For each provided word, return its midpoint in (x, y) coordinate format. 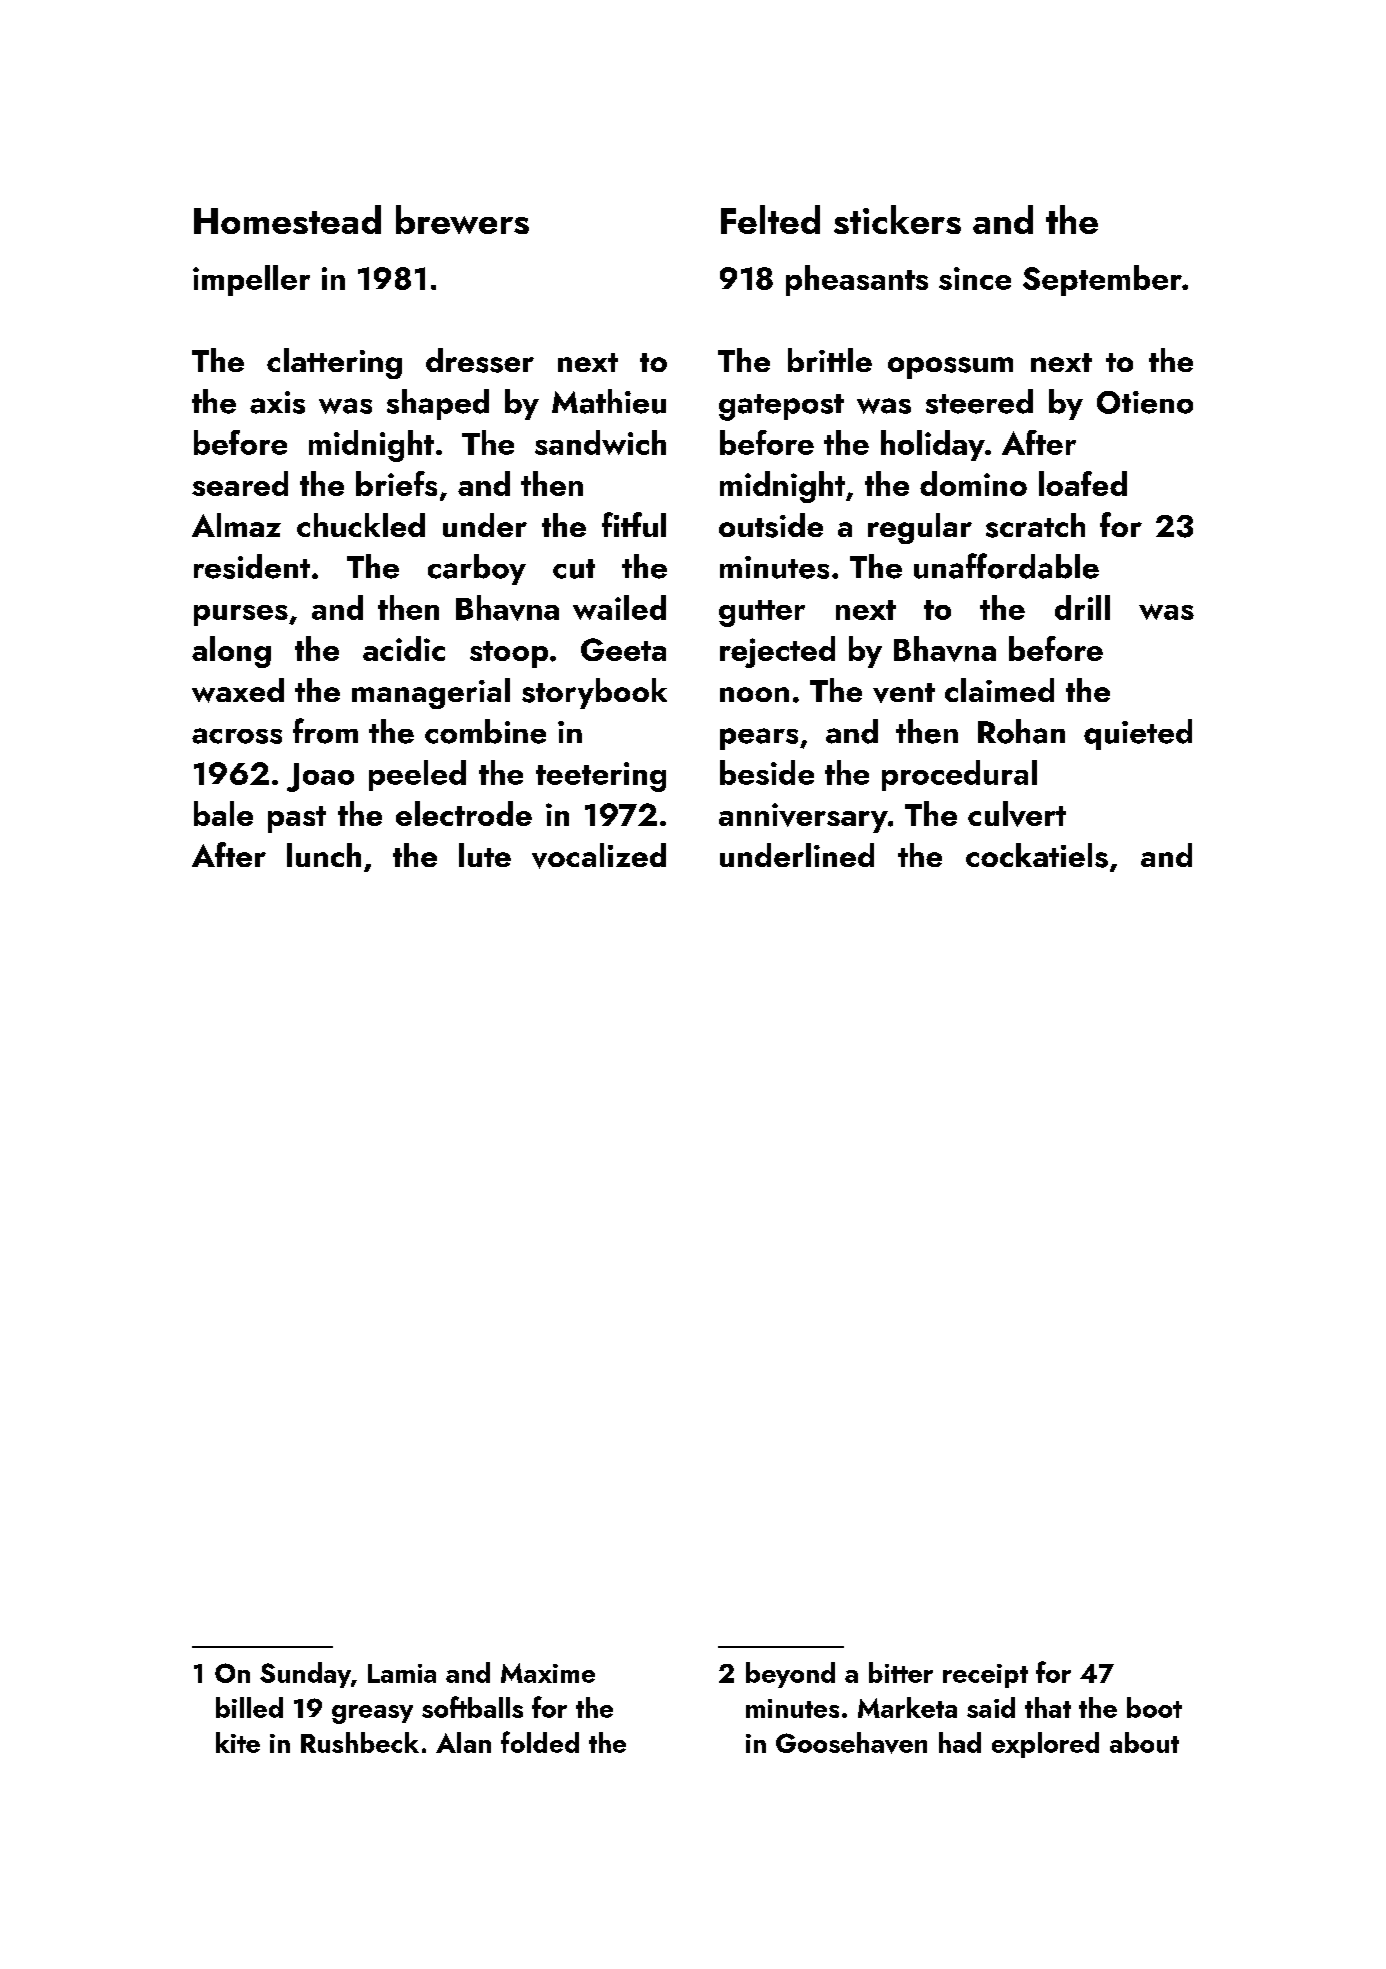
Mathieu (609, 401)
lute (485, 855)
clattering (334, 363)
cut (574, 569)
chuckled (361, 525)
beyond (790, 1675)
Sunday (305, 1675)
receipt (985, 1676)
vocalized (599, 856)
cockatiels (1037, 855)
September (1102, 280)
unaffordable (1006, 566)
